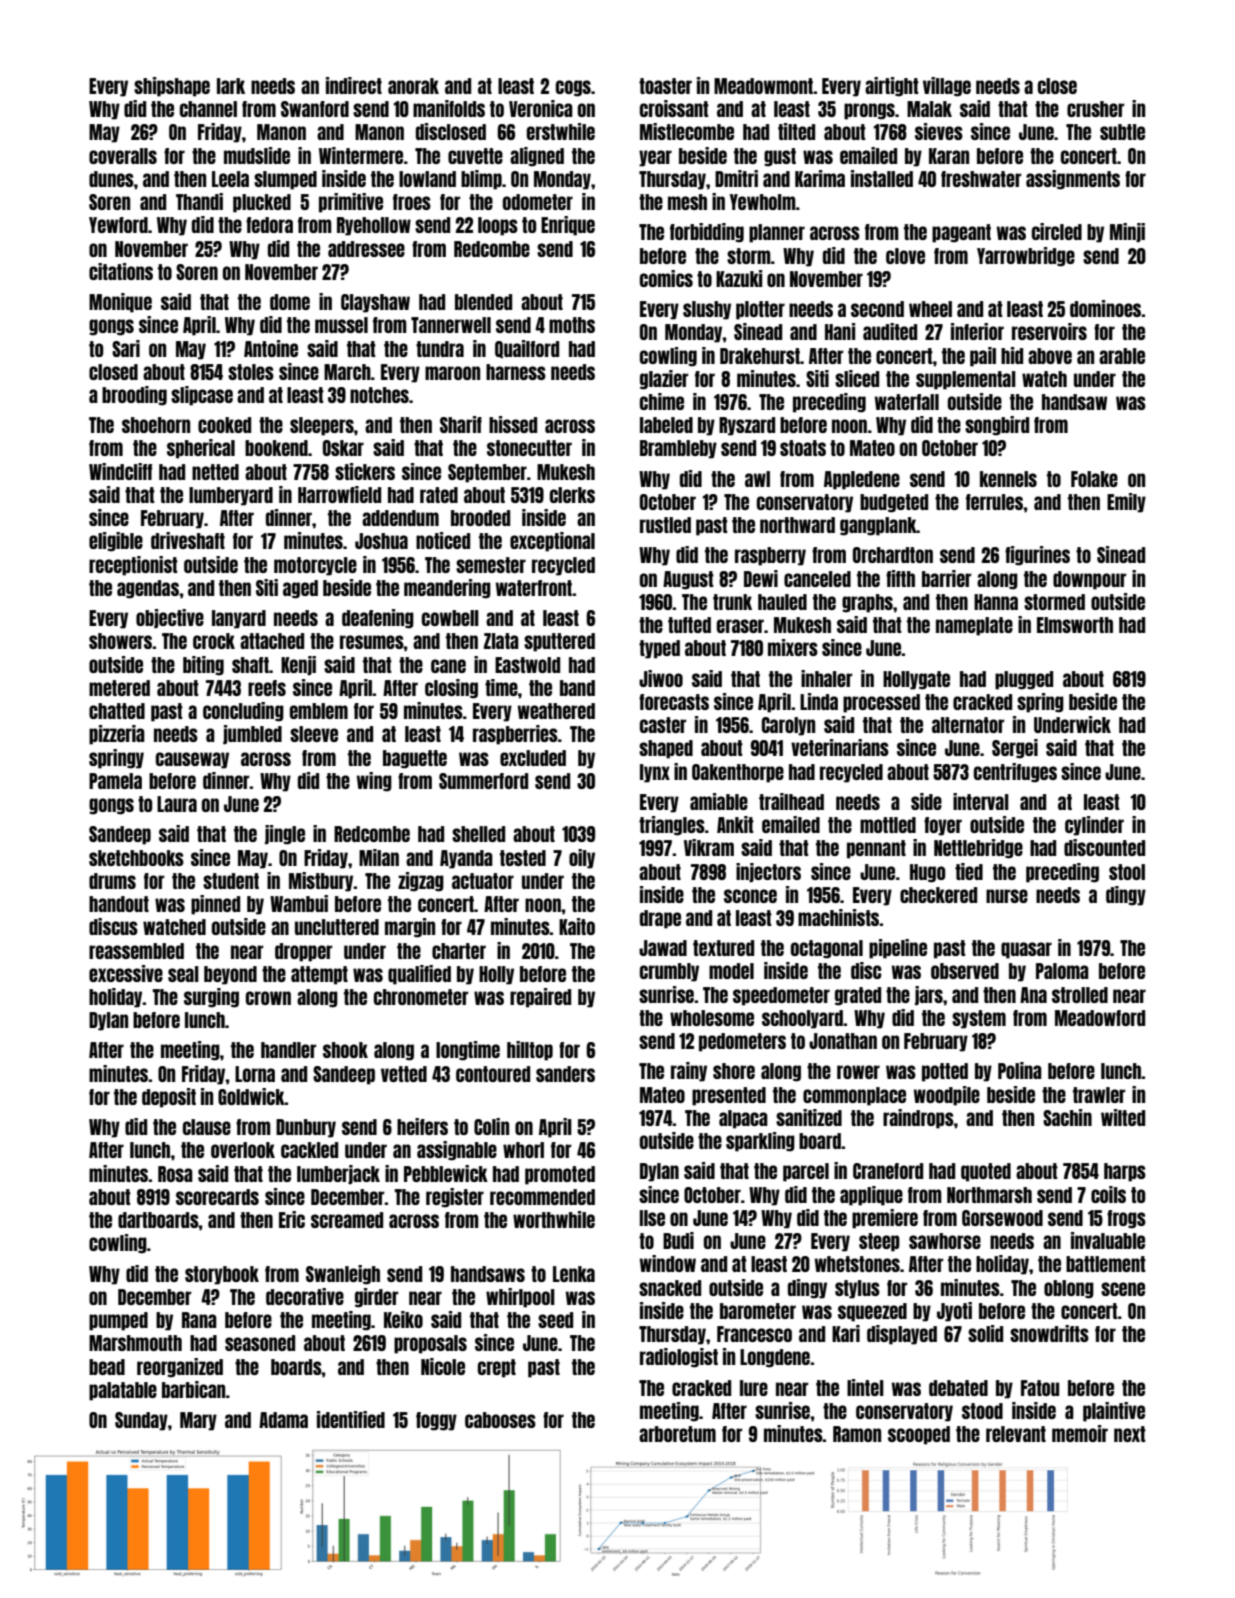 This image has height=1598, width=1235. What do you see at coordinates (500, 1420) in the image?
I see `cabooses` at bounding box center [500, 1420].
